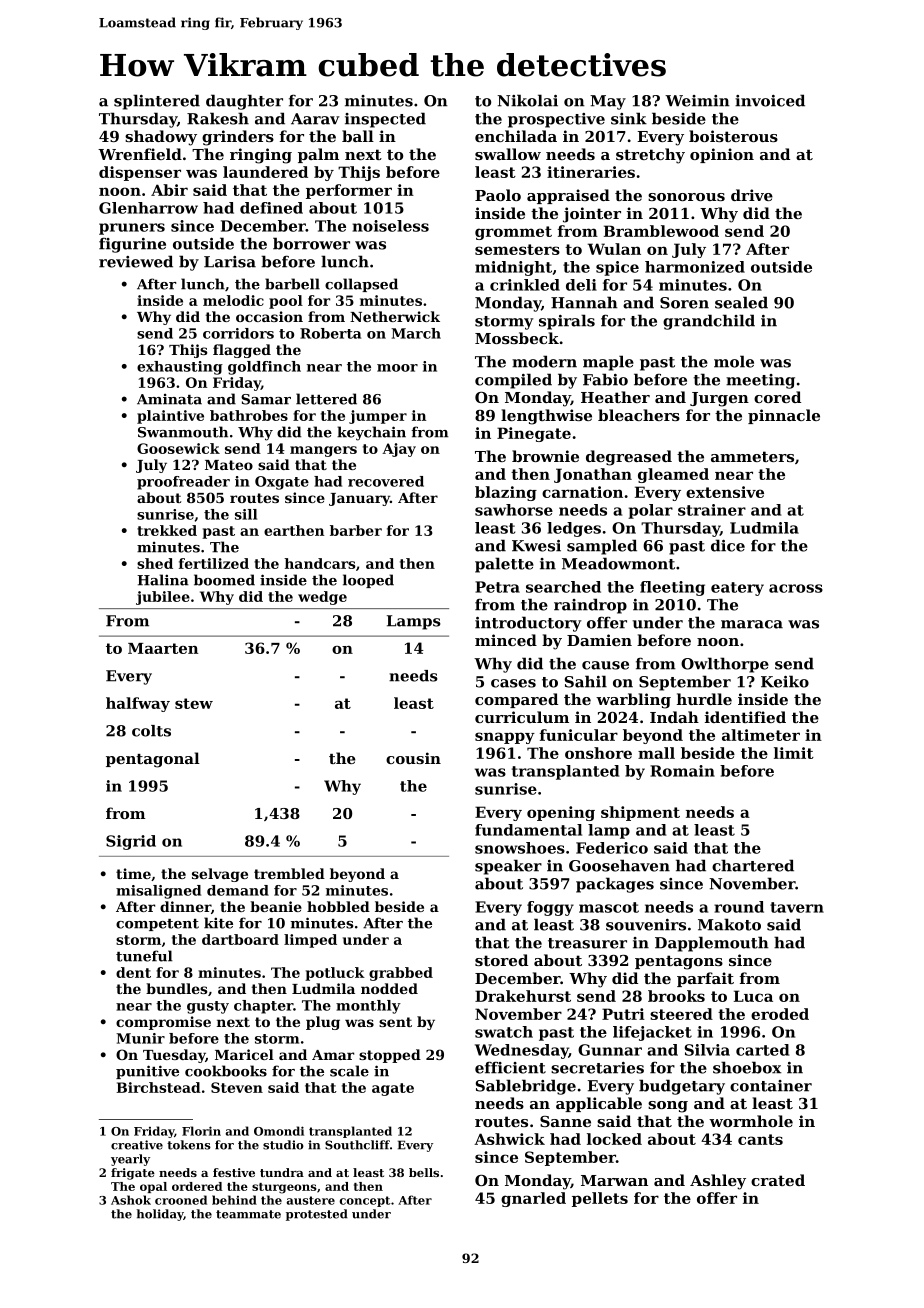 The width and height of the screenshot is (924, 1308). What do you see at coordinates (140, 173) in the screenshot?
I see `dispenser` at bounding box center [140, 173].
